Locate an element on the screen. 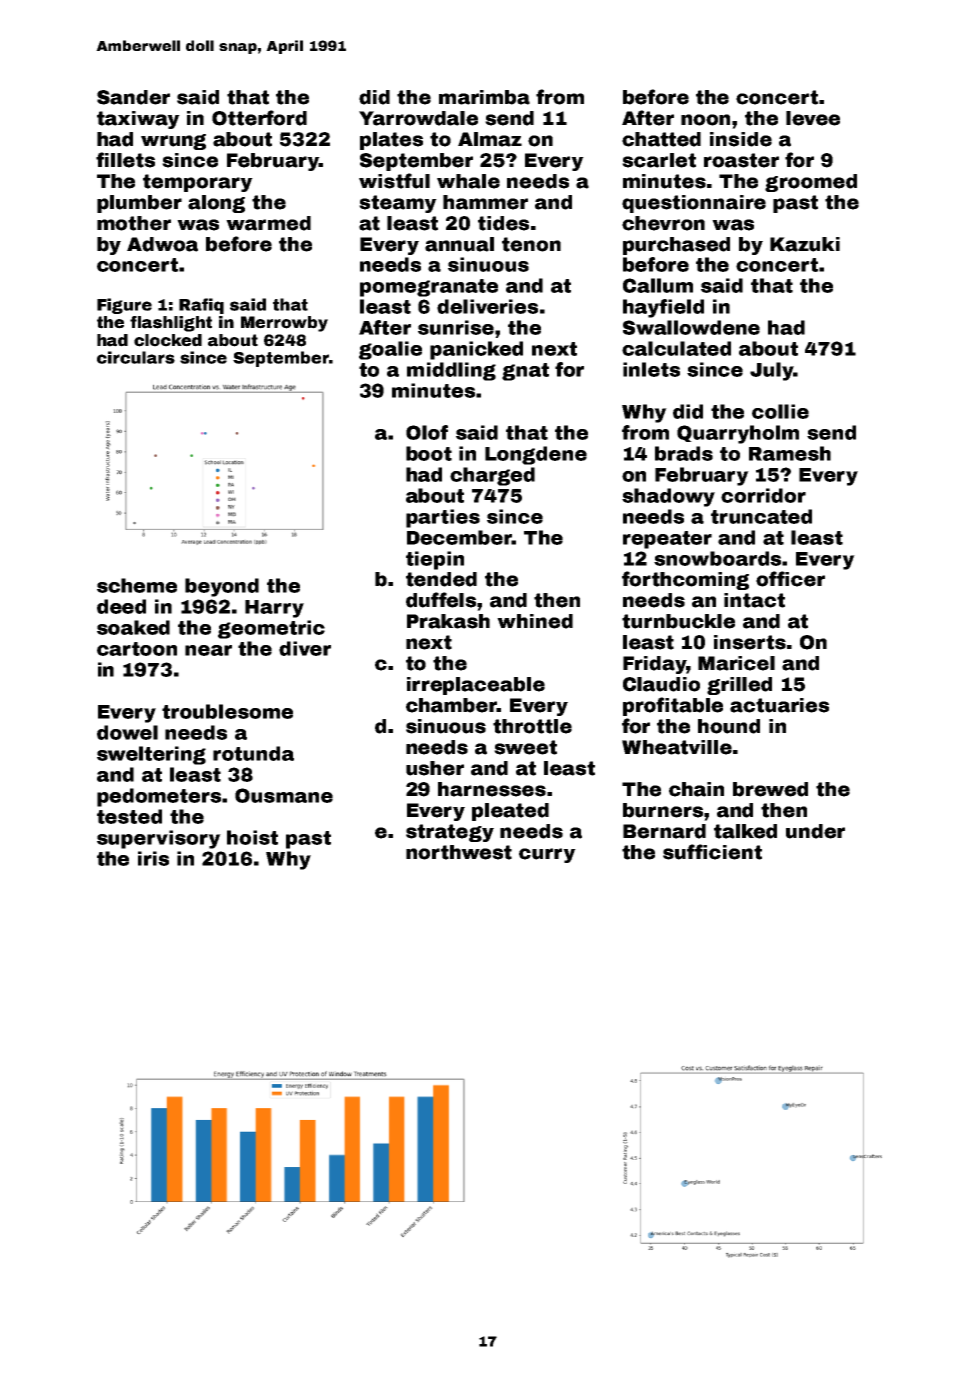  truncated is located at coordinates (761, 516).
